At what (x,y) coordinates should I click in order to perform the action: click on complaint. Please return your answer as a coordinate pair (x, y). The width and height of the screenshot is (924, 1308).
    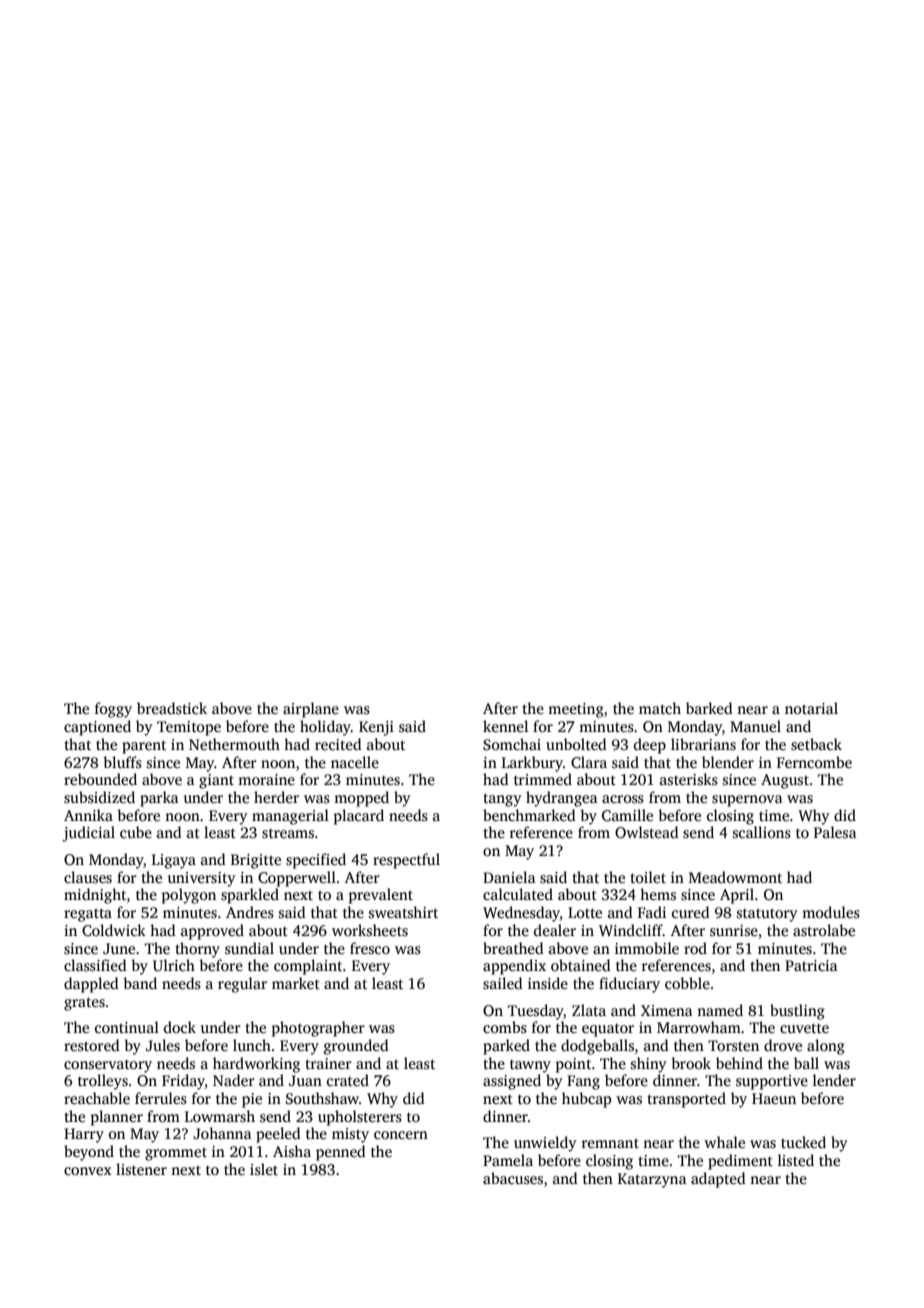
    Looking at the image, I should click on (308, 967).
